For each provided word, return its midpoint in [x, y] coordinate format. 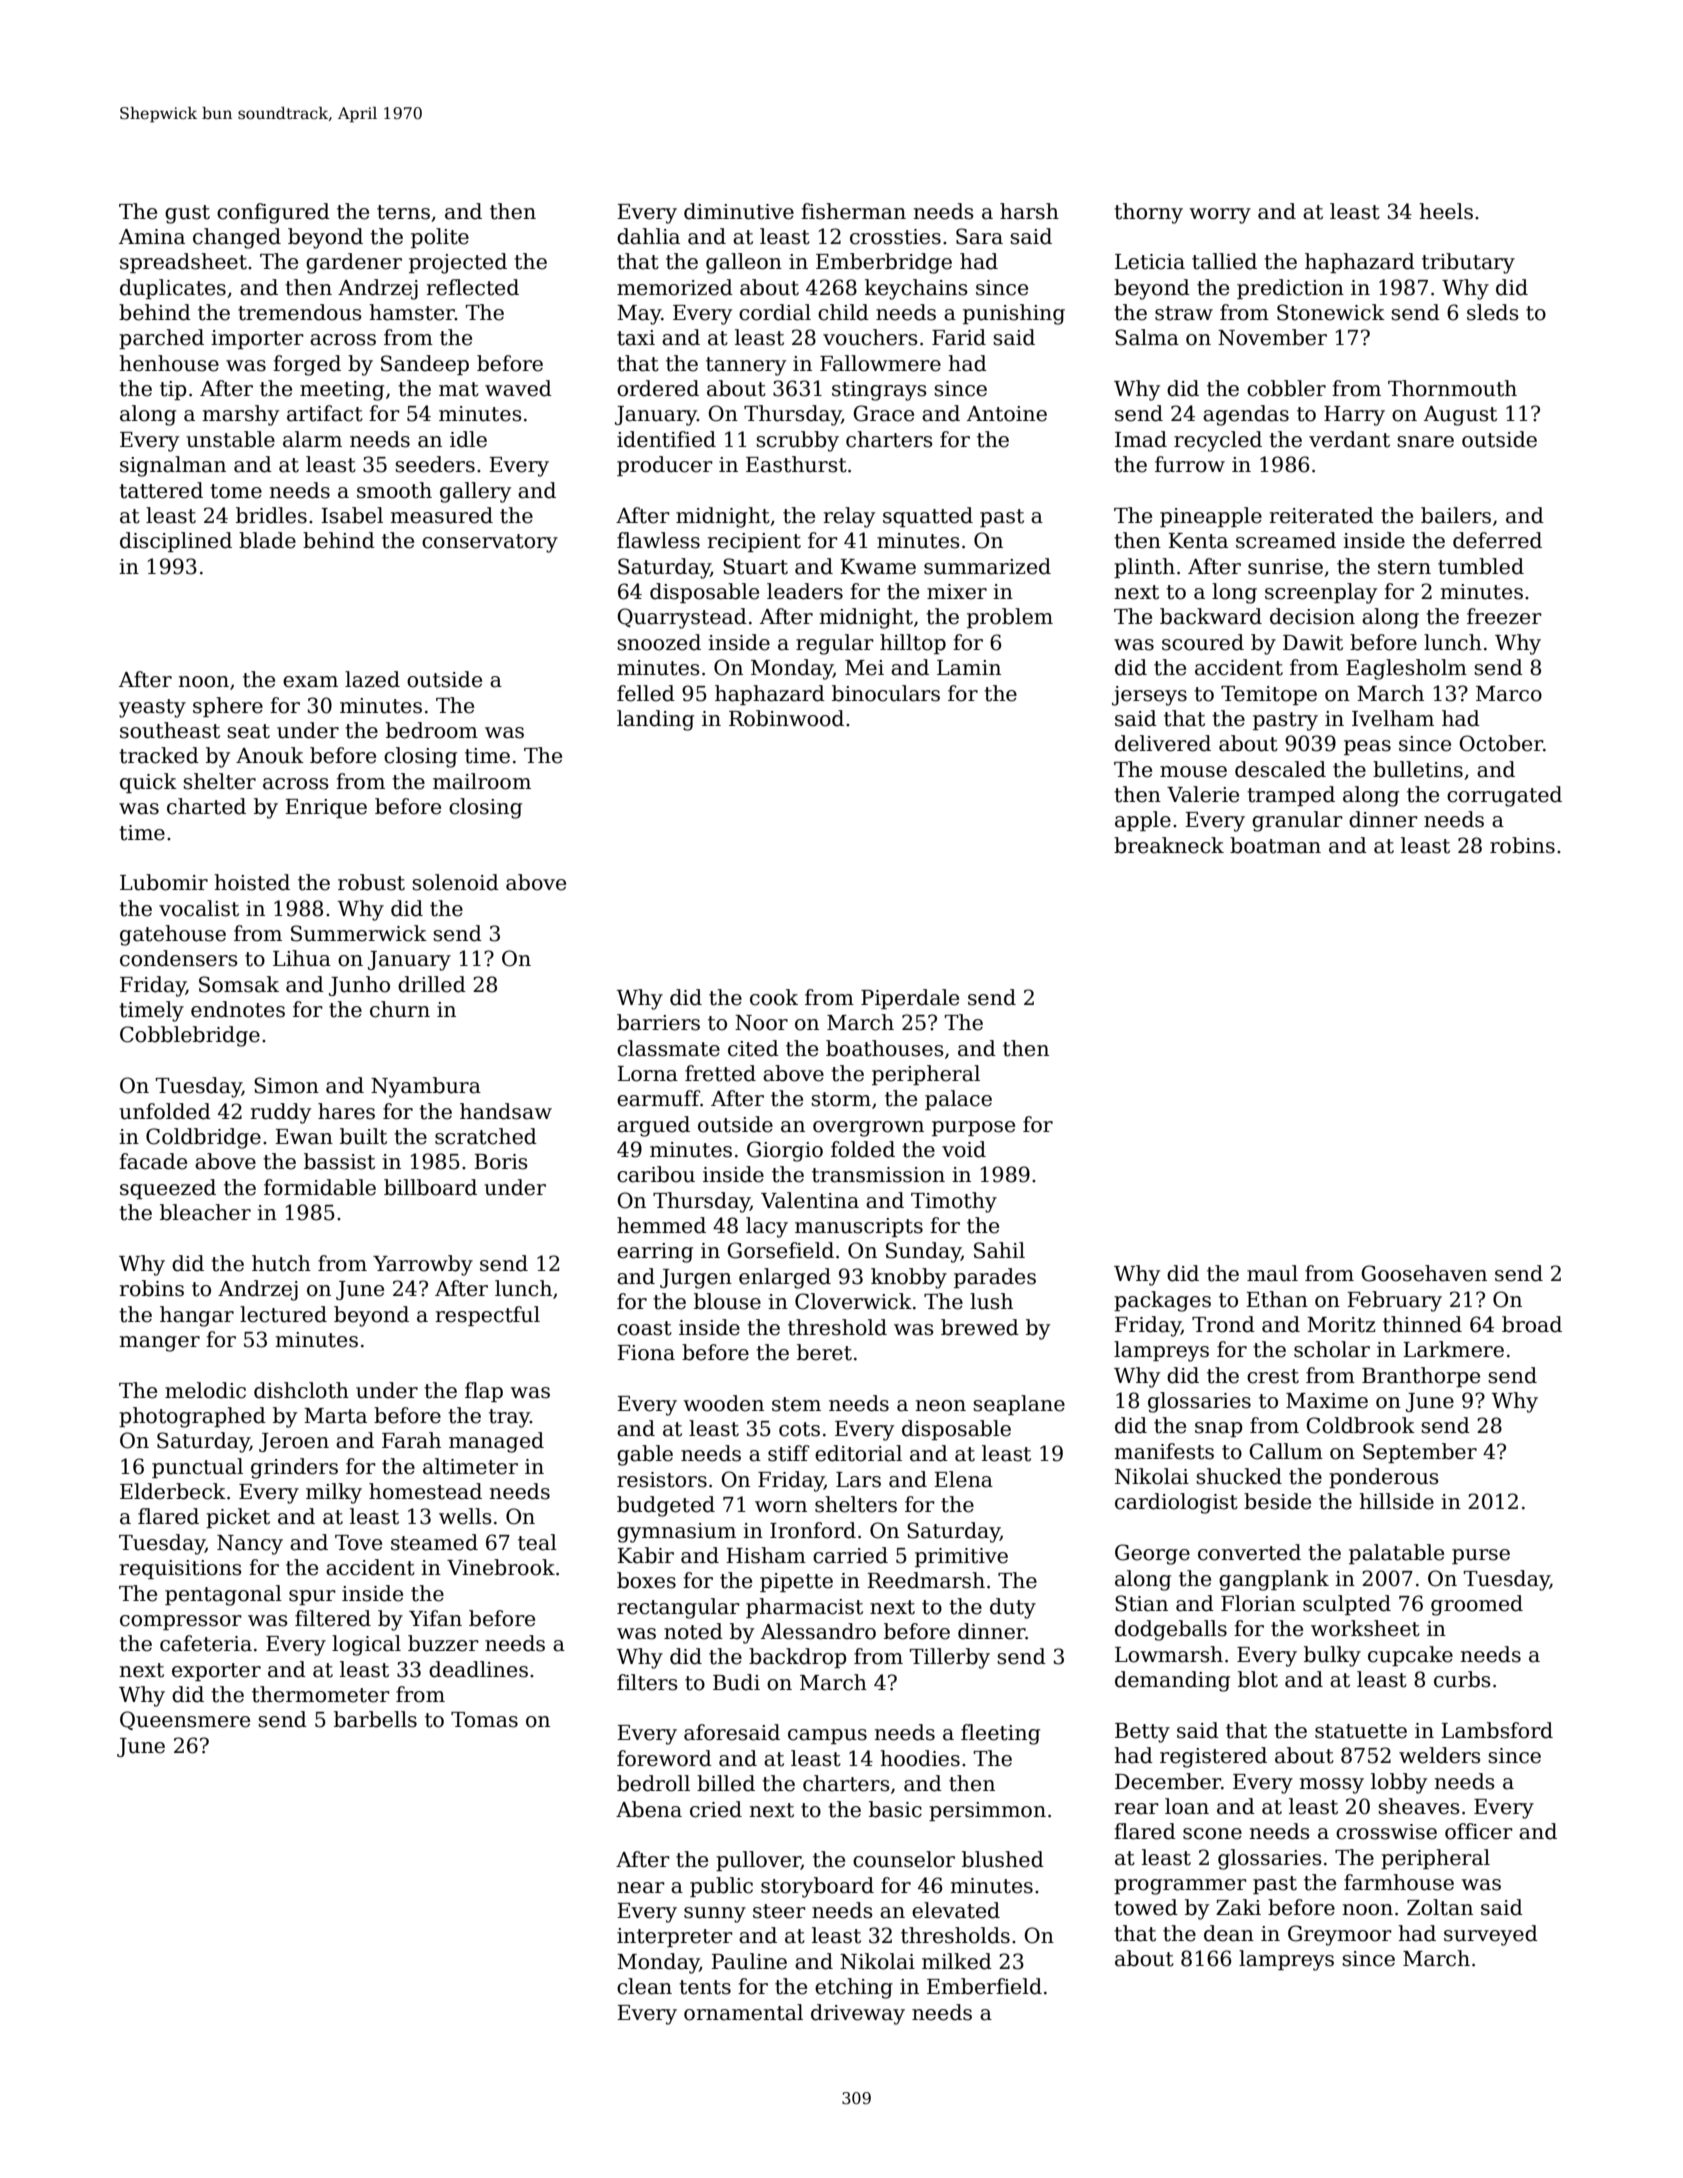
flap [484, 1392]
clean [644, 1986]
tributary [1468, 263]
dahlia [648, 236]
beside [1277, 1501]
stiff [789, 1453]
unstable [230, 439]
